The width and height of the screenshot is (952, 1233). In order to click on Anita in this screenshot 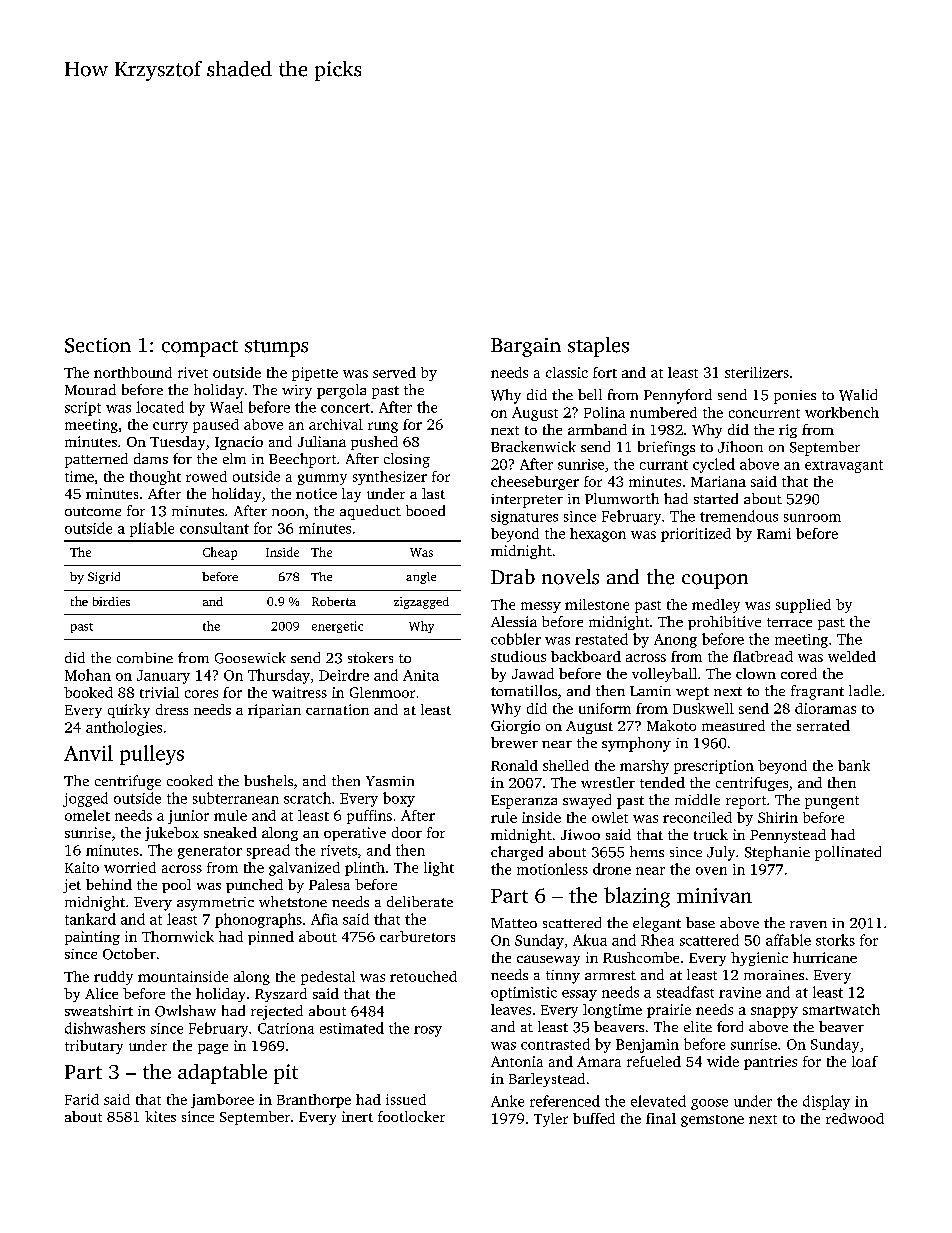, I will do `click(421, 675)`.
